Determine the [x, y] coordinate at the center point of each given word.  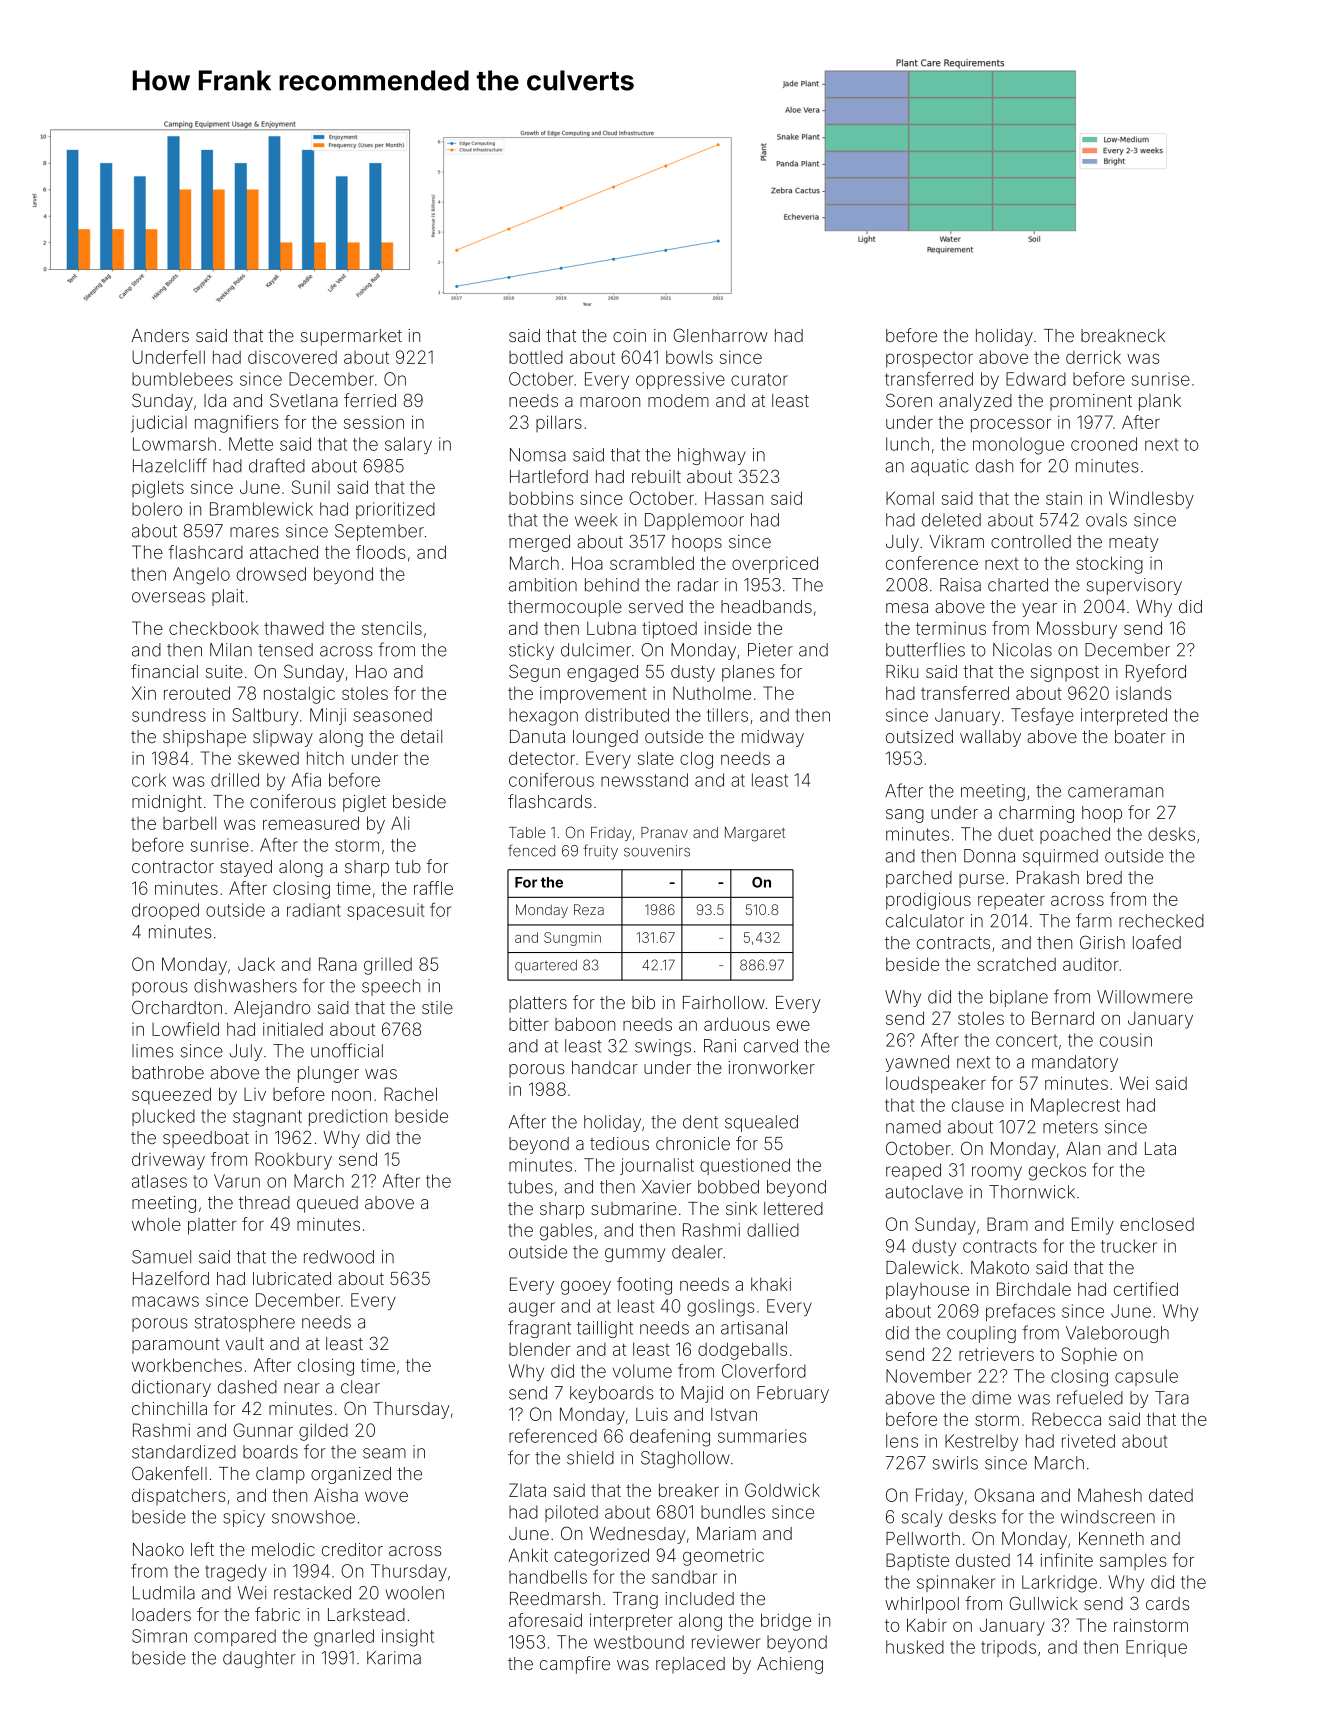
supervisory [1134, 586]
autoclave [924, 1192]
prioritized [395, 510]
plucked [163, 1117]
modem [678, 400]
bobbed [728, 1187]
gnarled [344, 1638]
